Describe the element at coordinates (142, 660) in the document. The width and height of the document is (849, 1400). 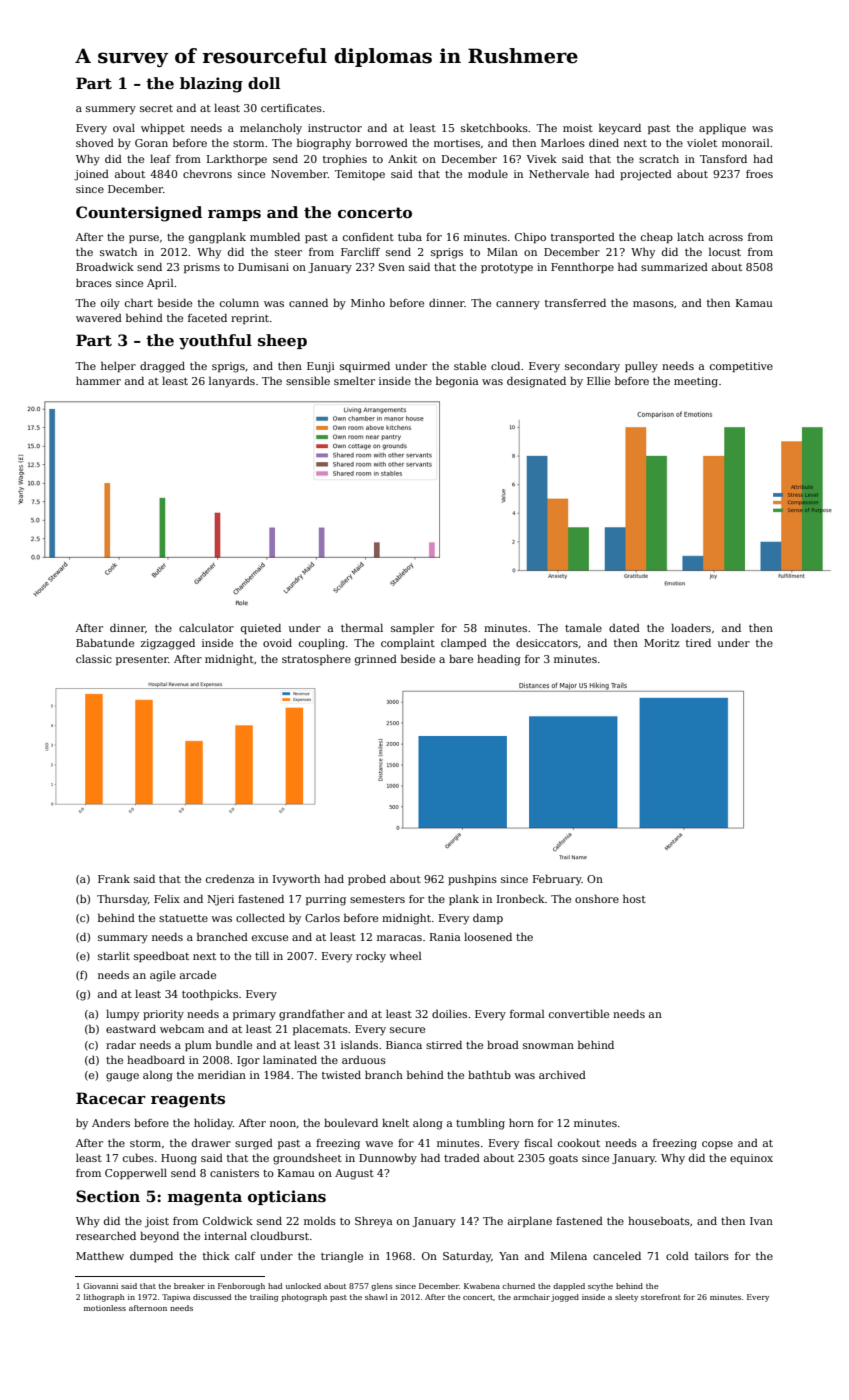
I see `presenter` at that location.
